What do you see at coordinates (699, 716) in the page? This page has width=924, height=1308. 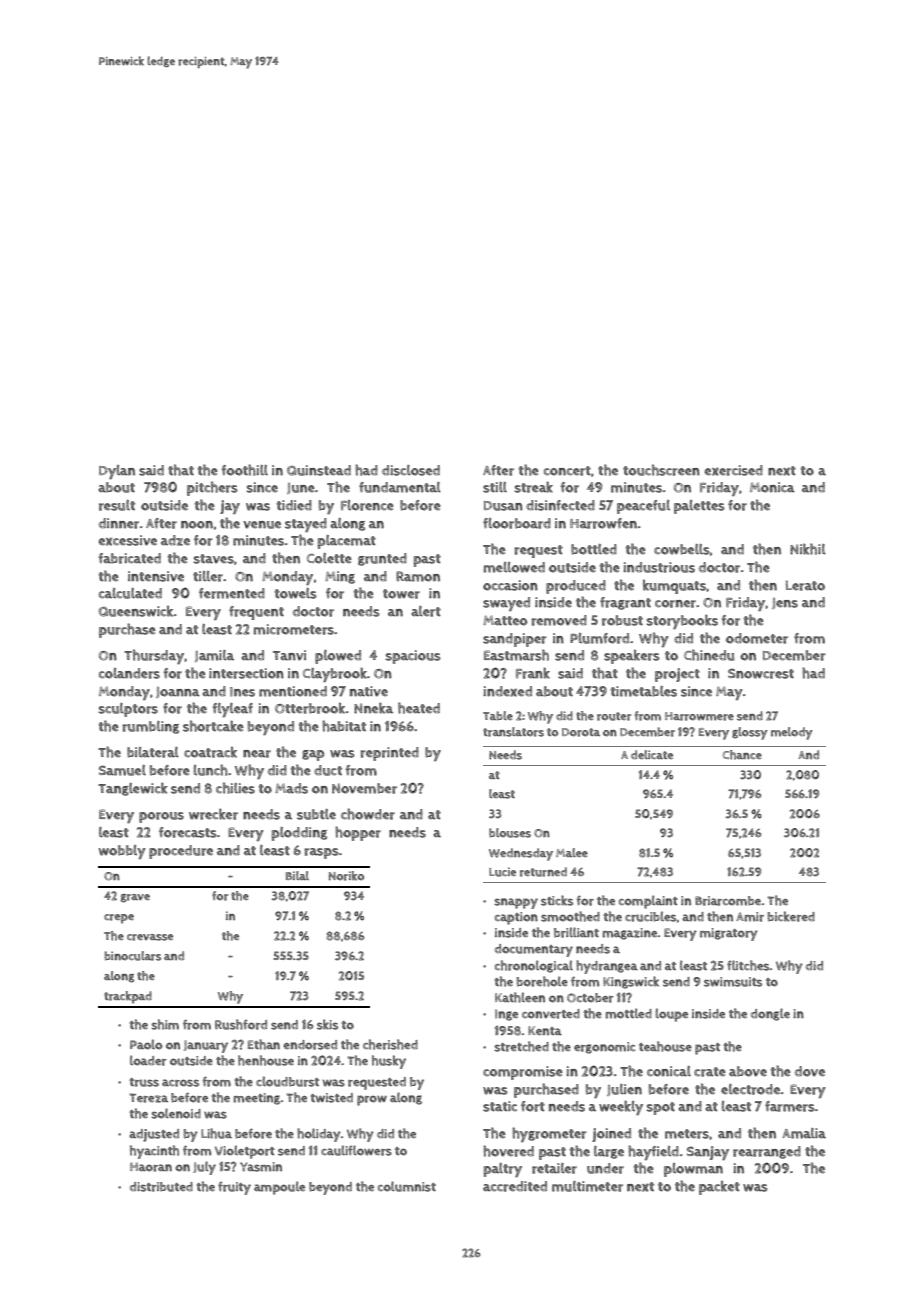 I see `Harrowmere` at bounding box center [699, 716].
